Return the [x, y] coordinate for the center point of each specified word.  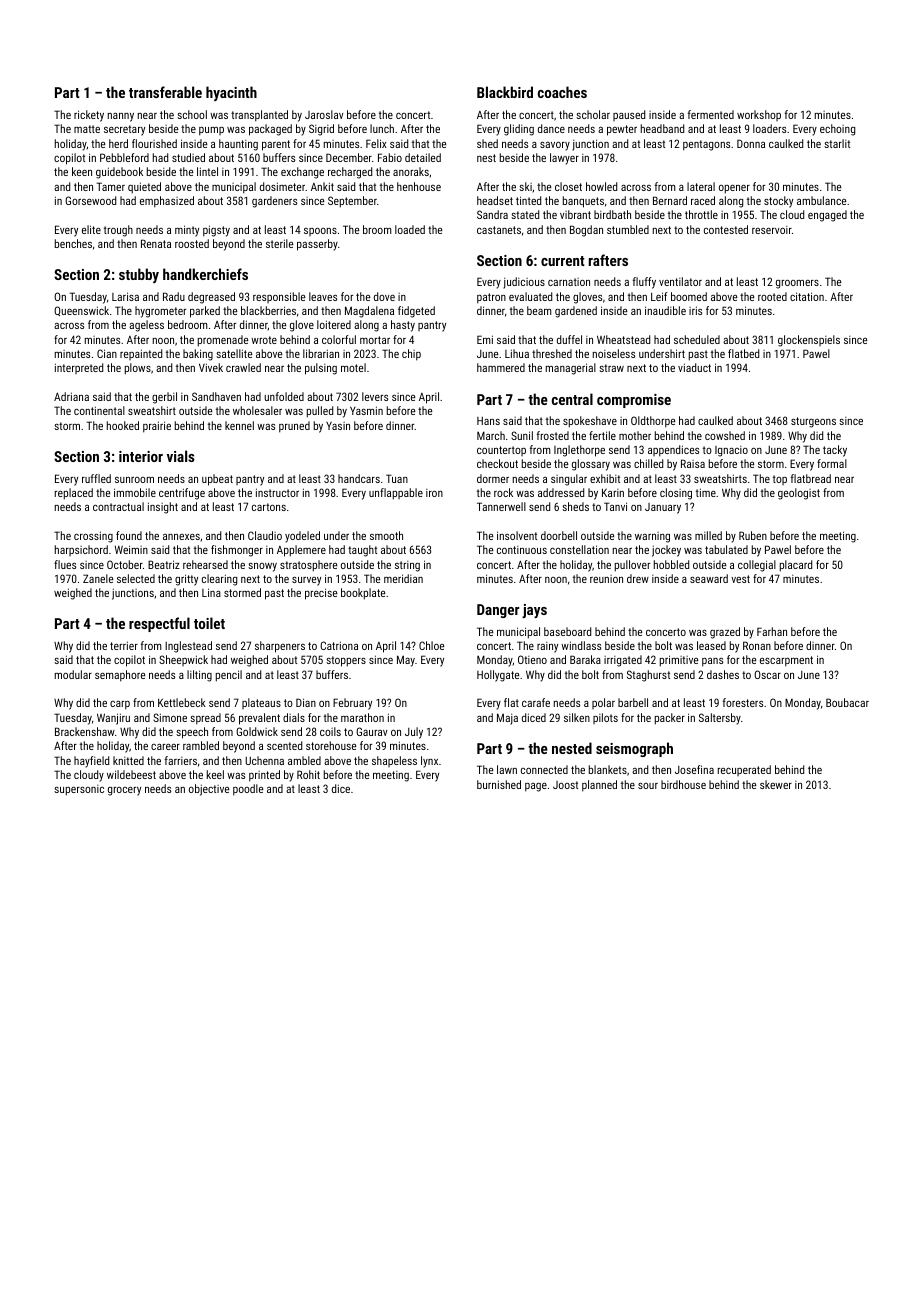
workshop [759, 115]
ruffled [96, 478]
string [407, 566]
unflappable [396, 494]
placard [796, 566]
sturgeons [813, 422]
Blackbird [505, 92]
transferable [165, 92]
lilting [199, 676]
